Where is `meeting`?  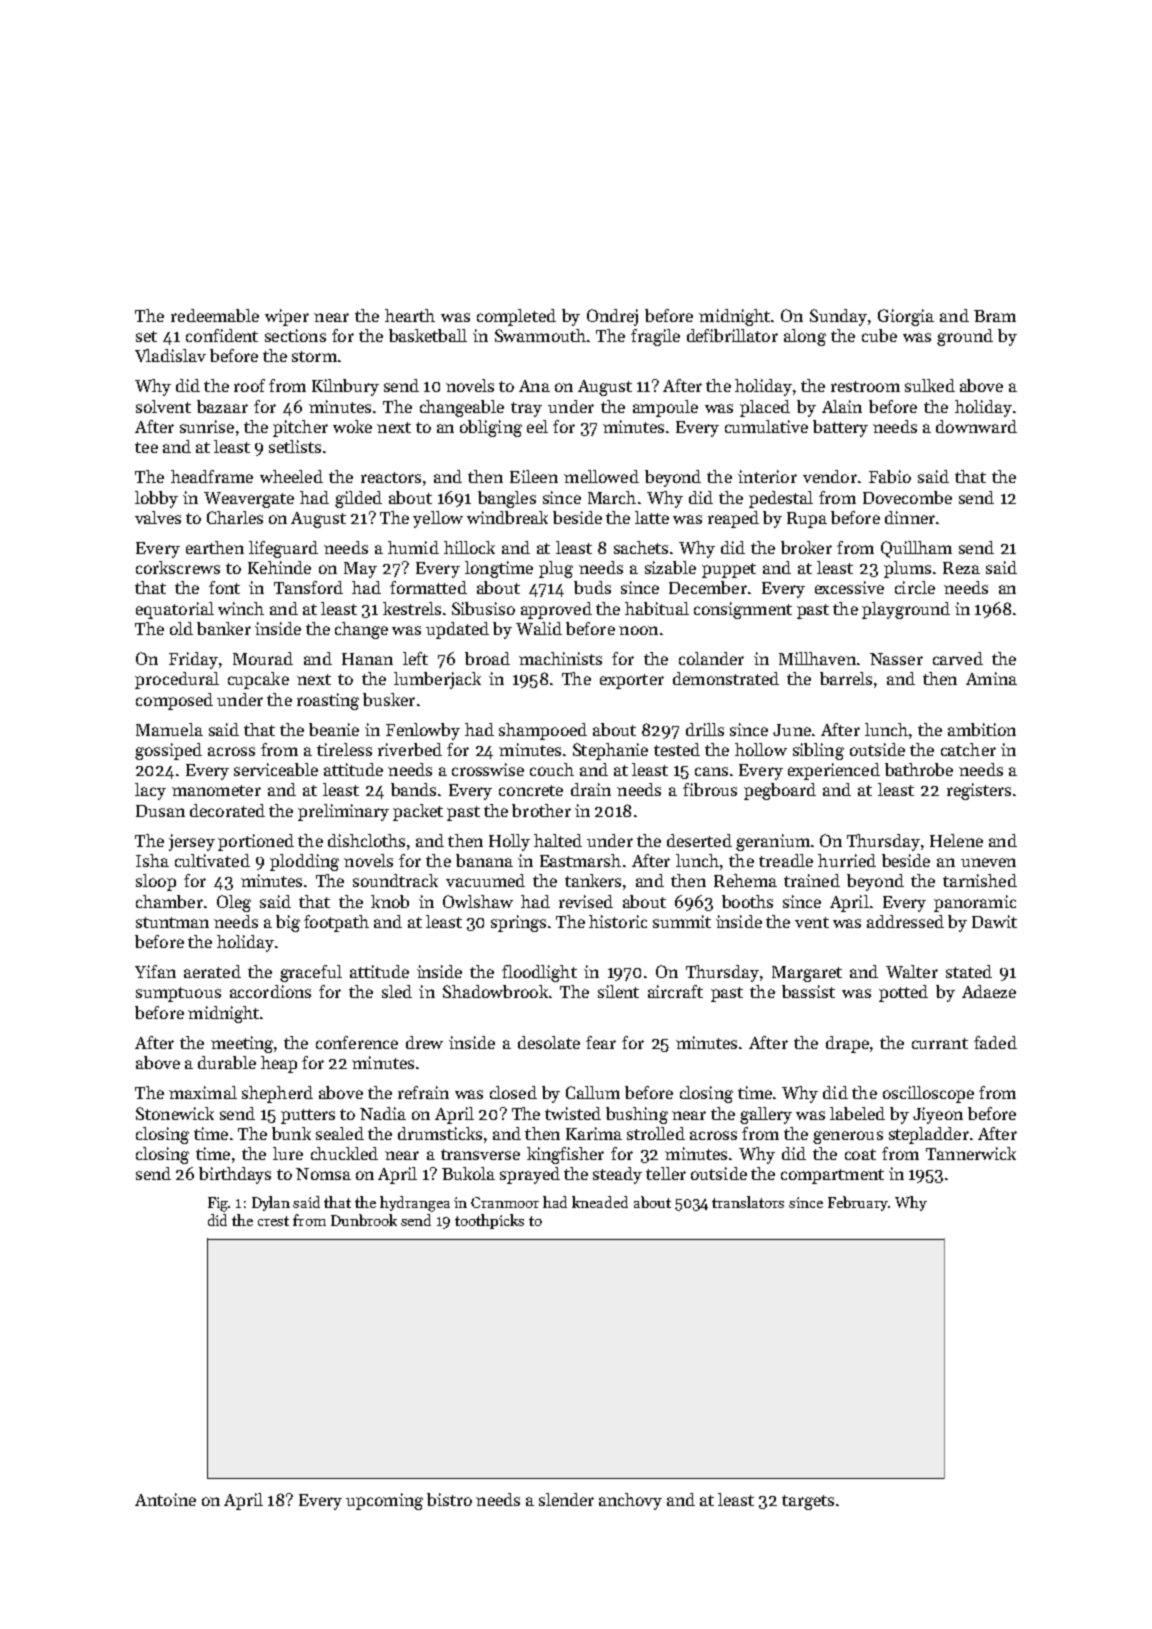
meeting is located at coordinates (242, 1044).
